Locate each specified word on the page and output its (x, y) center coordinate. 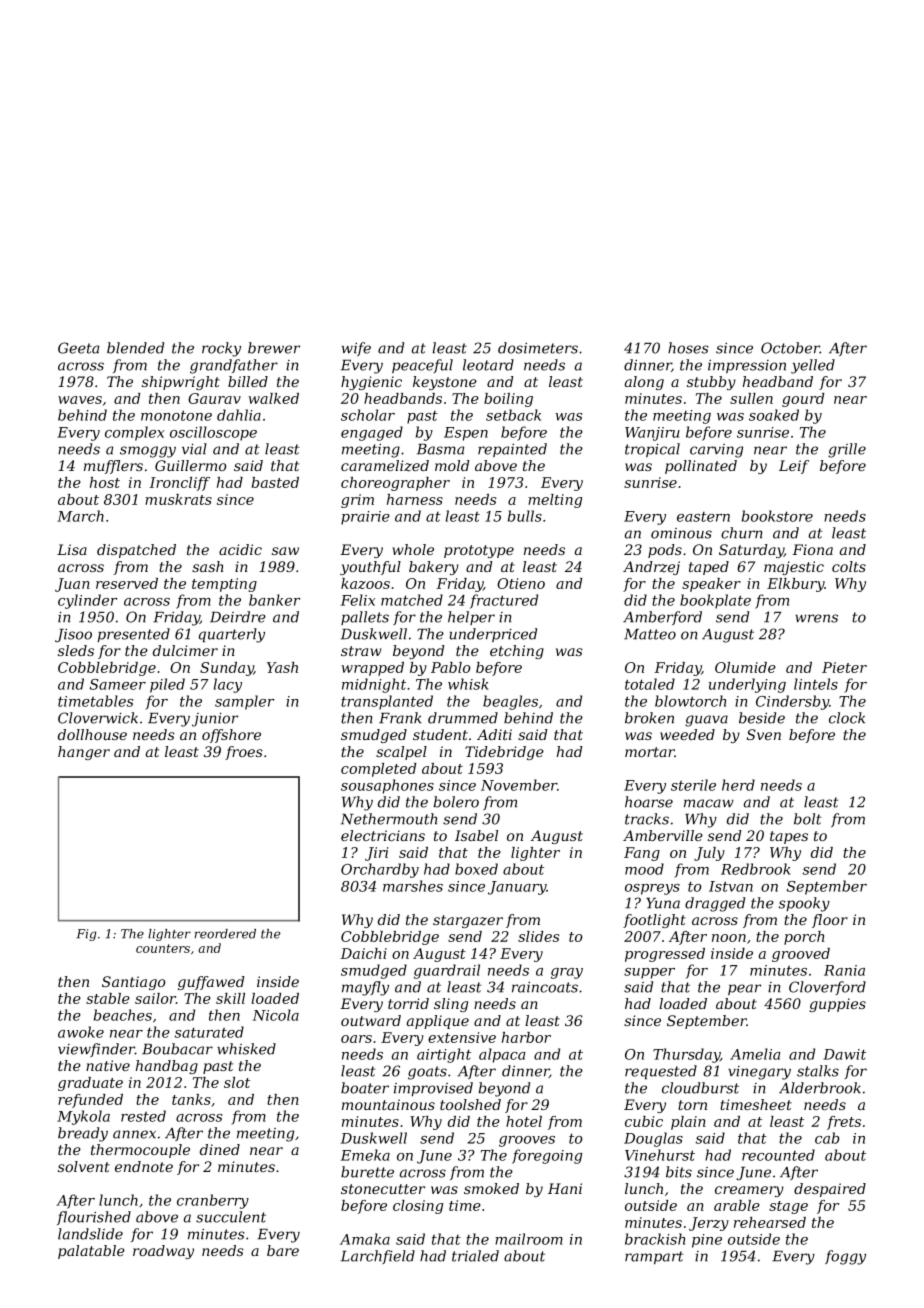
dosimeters (538, 348)
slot (237, 1082)
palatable (91, 1252)
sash (208, 566)
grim (357, 501)
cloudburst (700, 1088)
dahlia (239, 415)
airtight (444, 1055)
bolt (807, 819)
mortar (650, 752)
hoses (688, 348)
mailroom (529, 1239)
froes (244, 753)
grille (847, 450)
